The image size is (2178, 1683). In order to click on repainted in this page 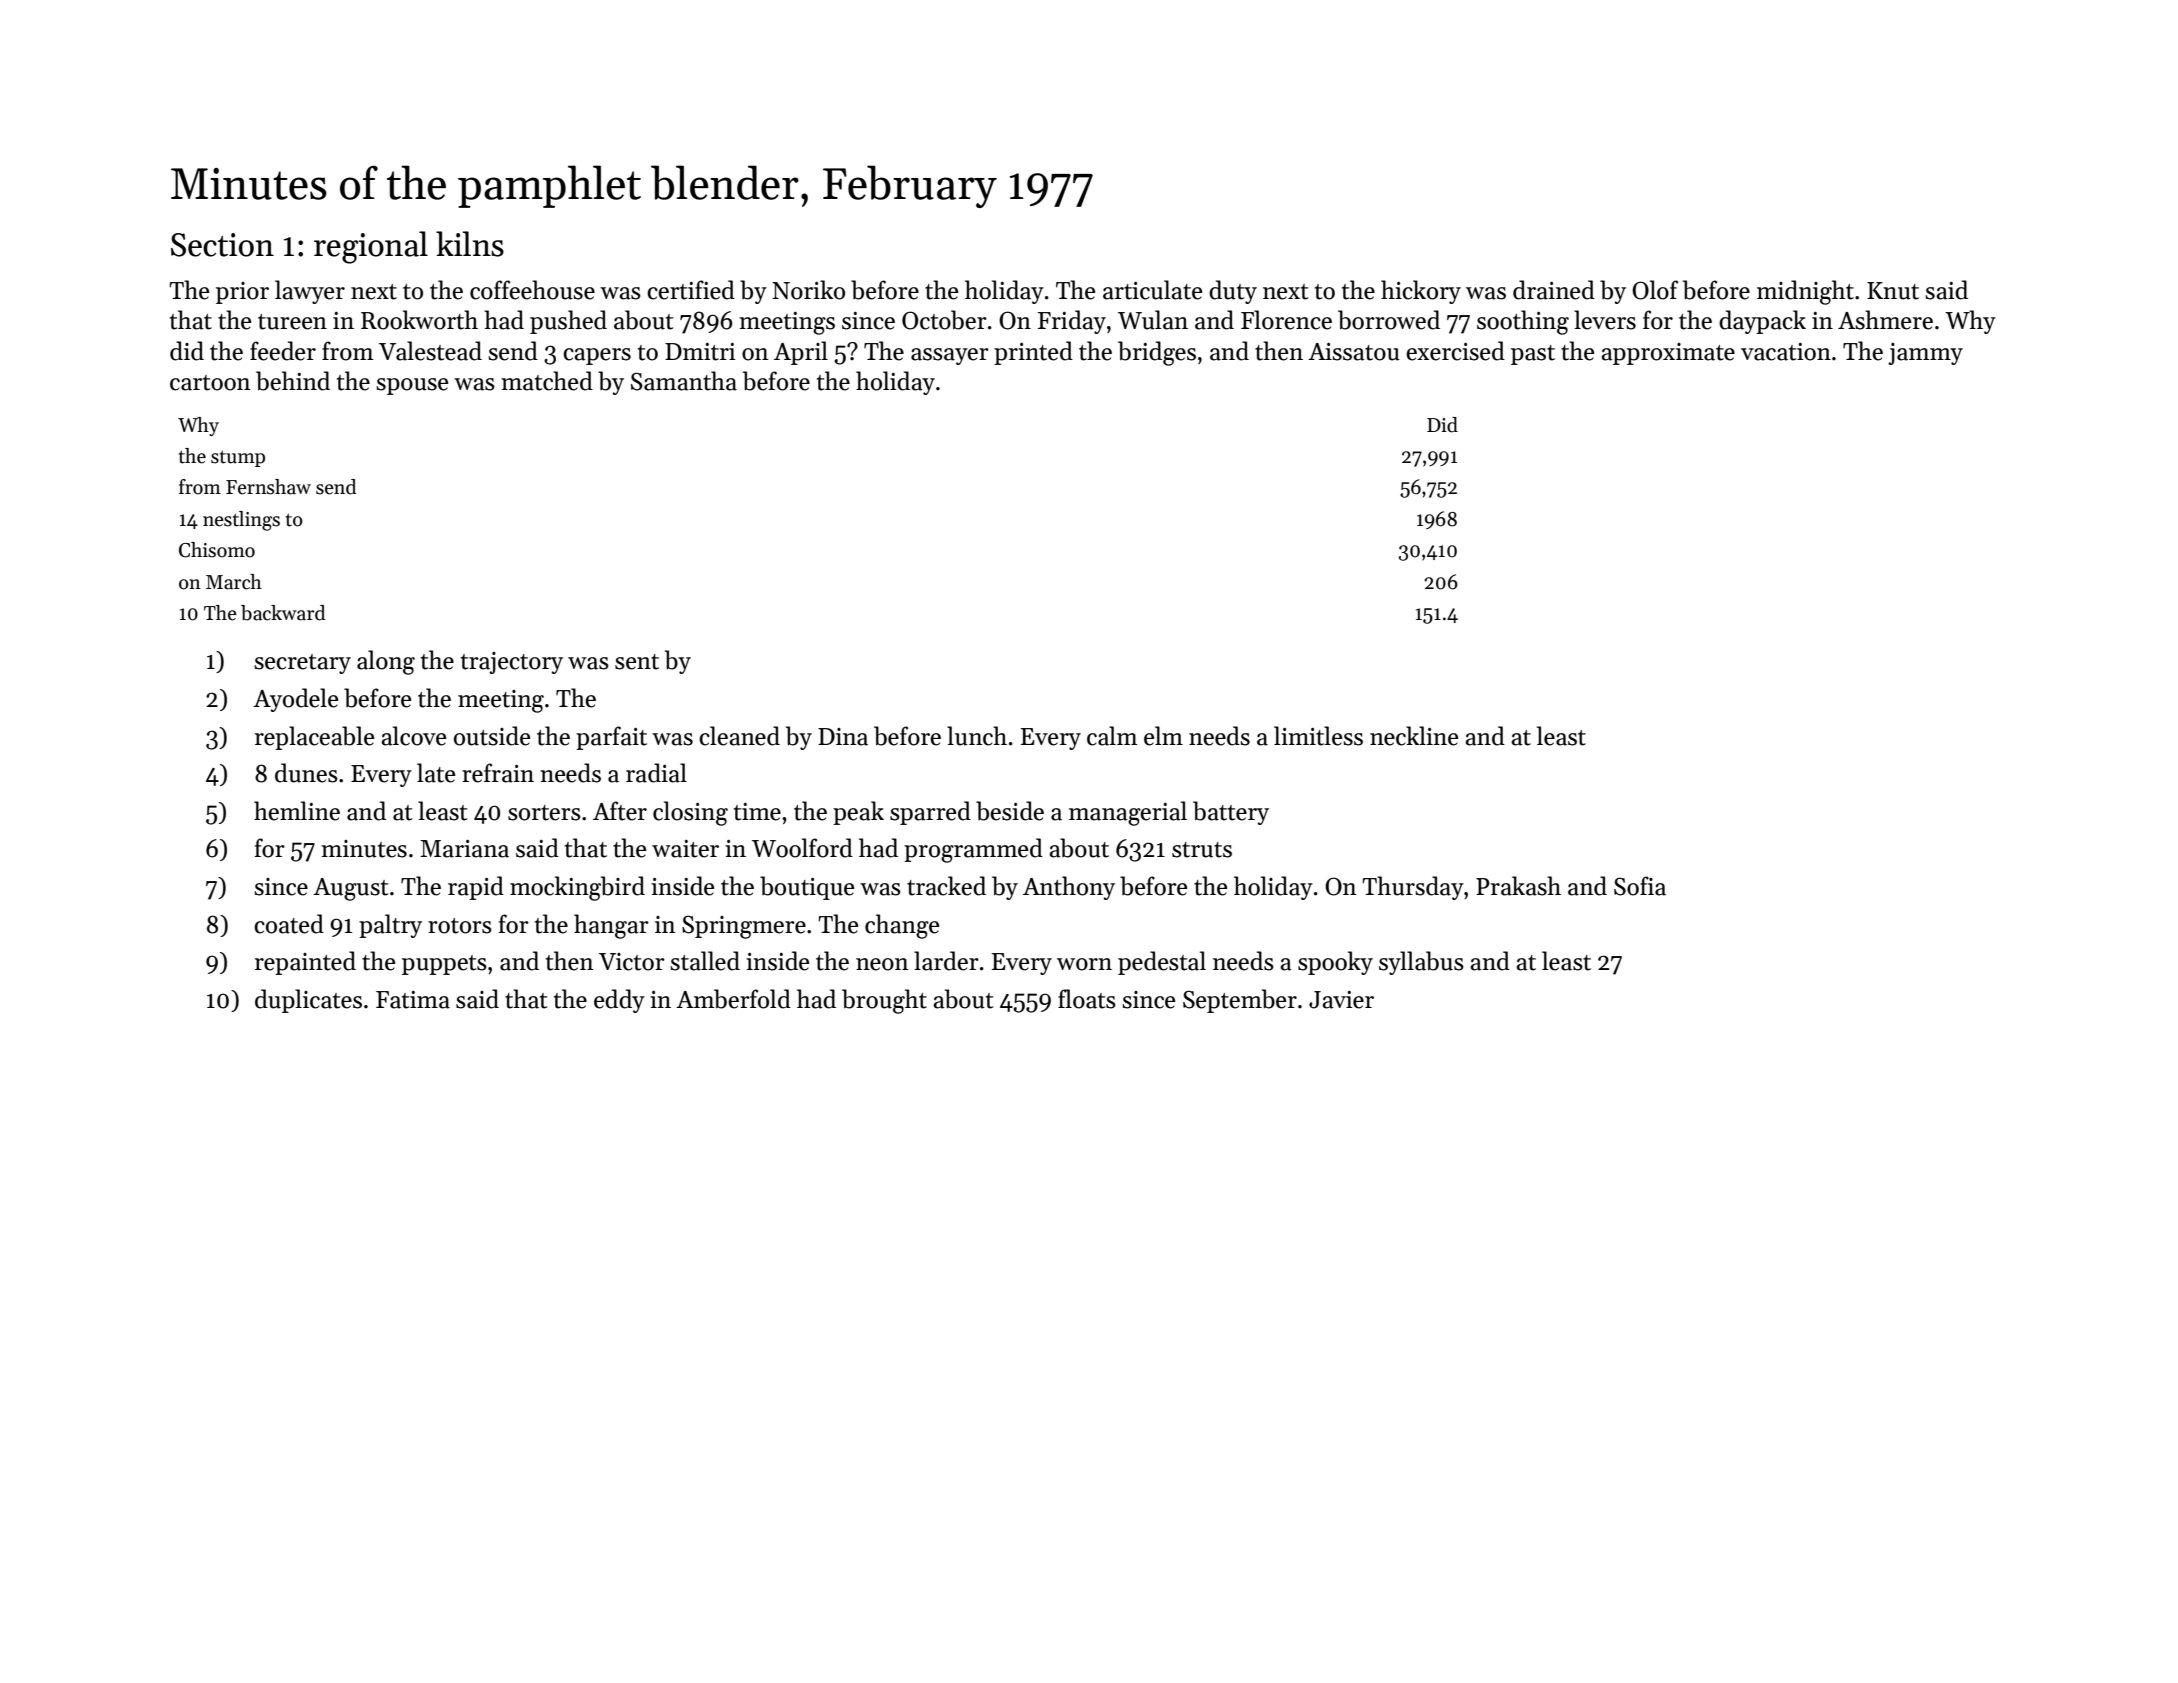, I will do `click(305, 963)`.
